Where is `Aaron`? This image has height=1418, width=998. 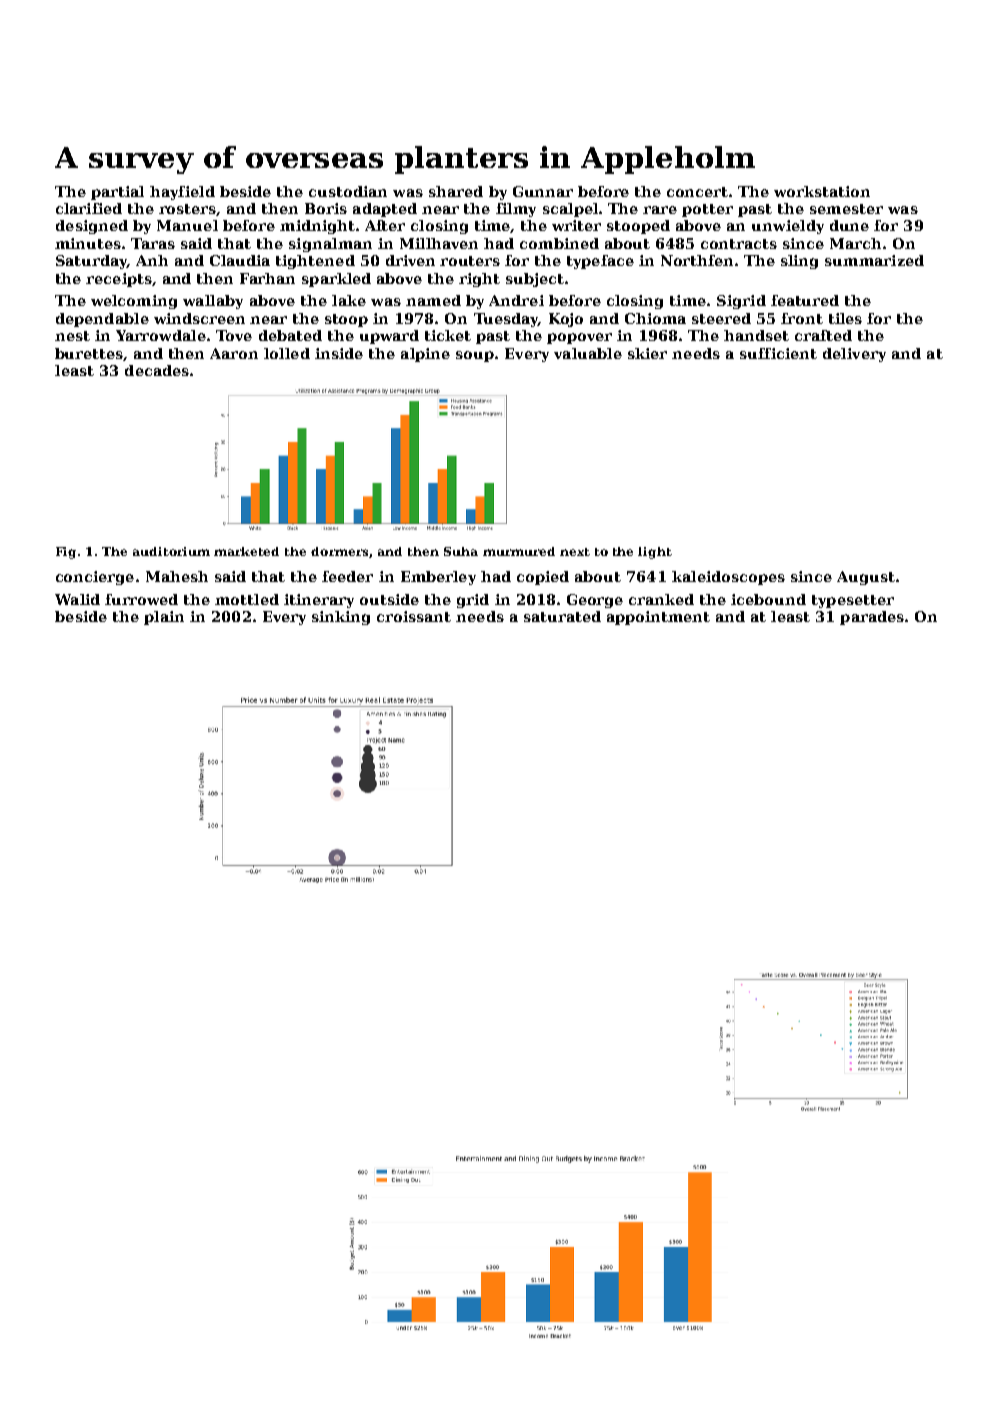
Aaron is located at coordinates (234, 353).
